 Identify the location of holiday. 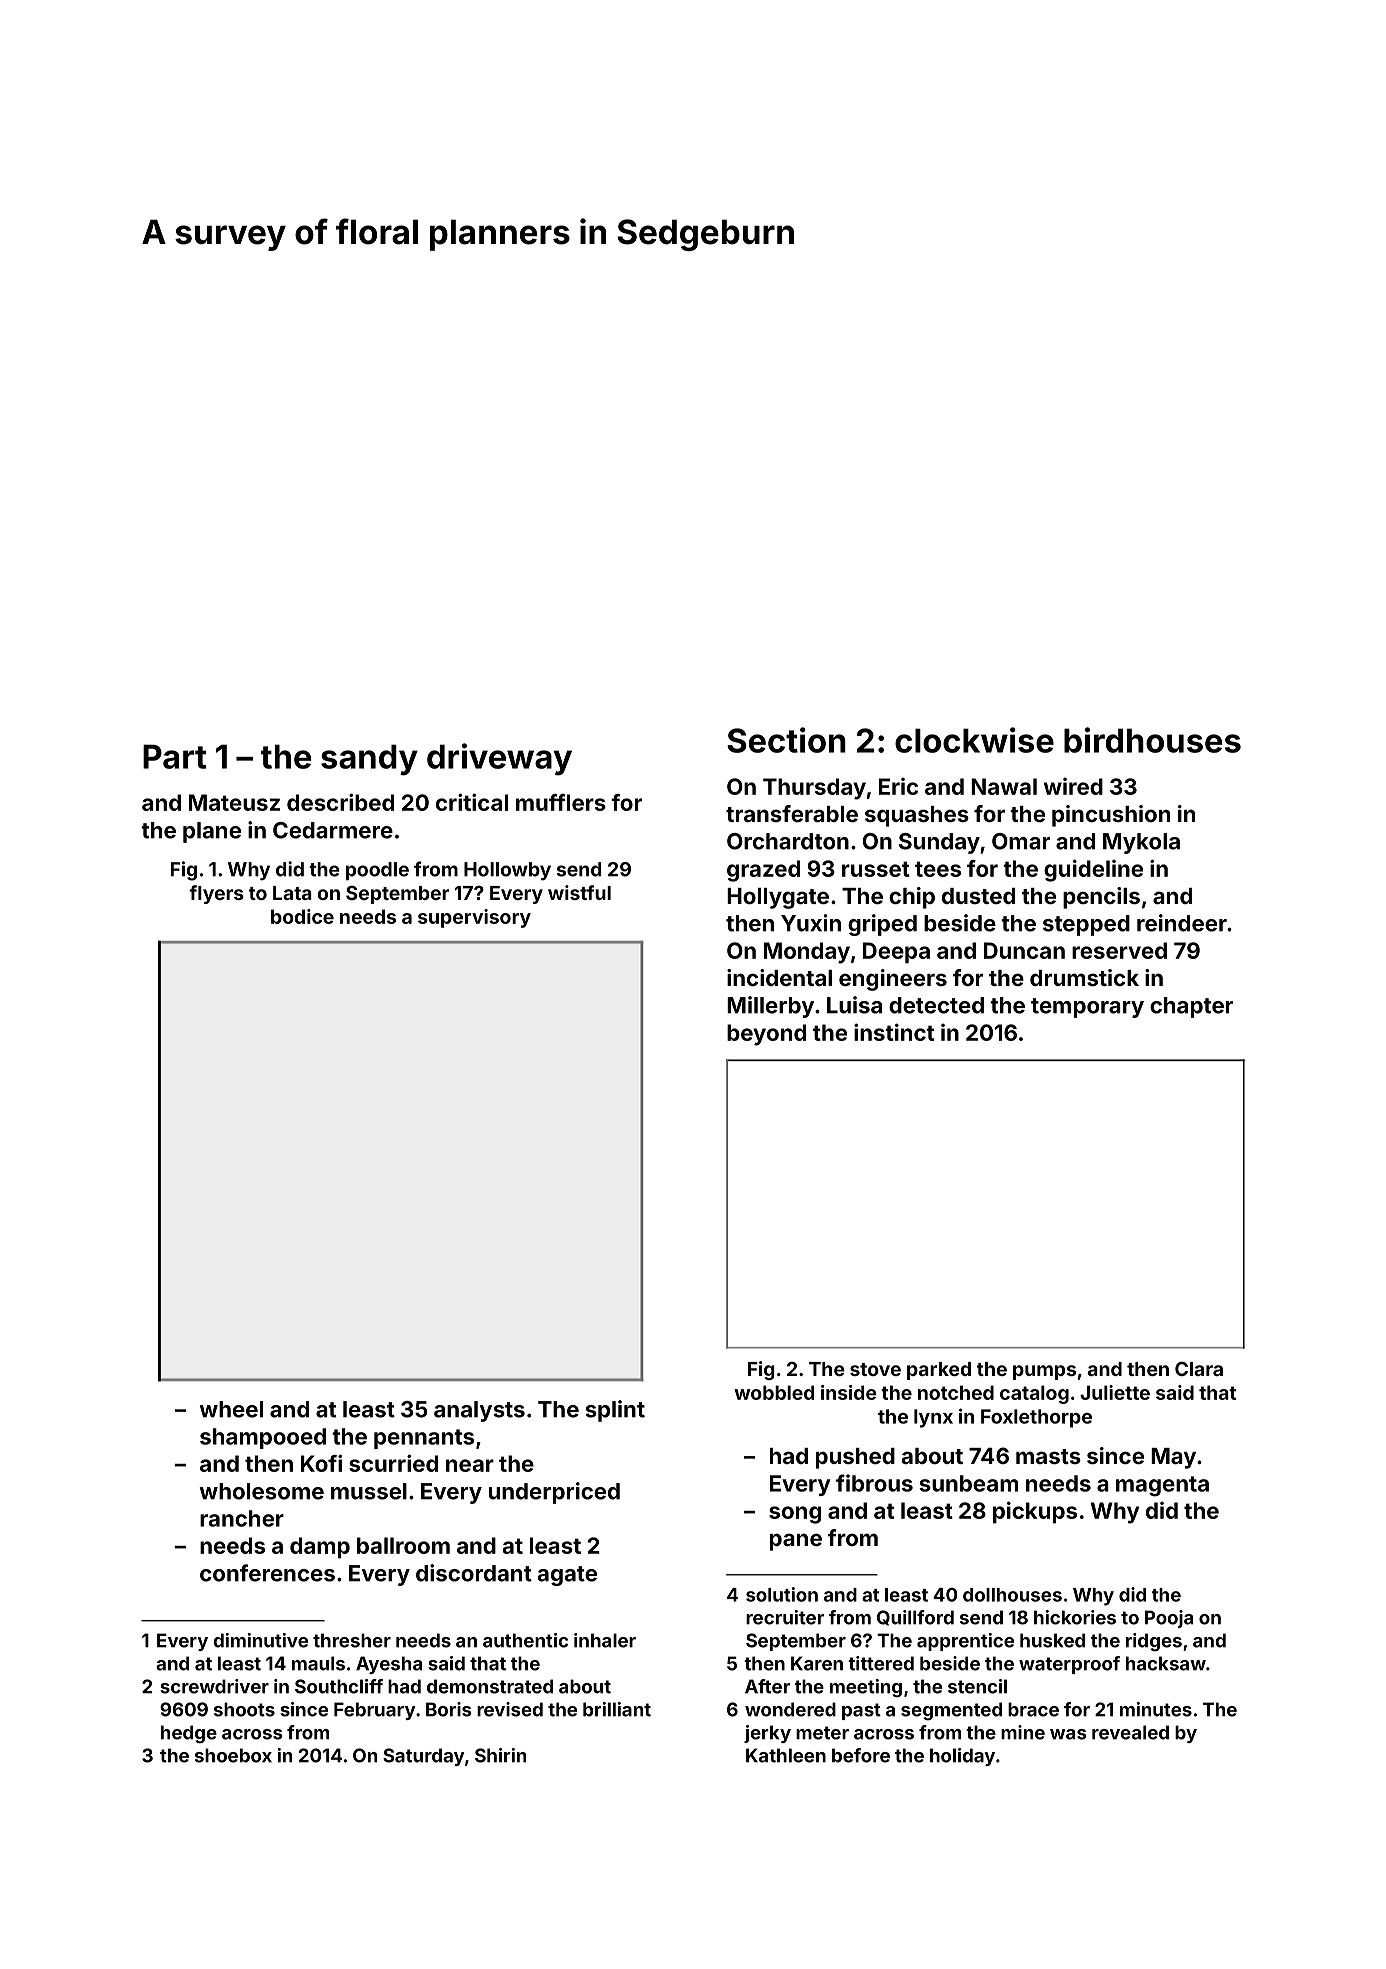
(962, 1757).
